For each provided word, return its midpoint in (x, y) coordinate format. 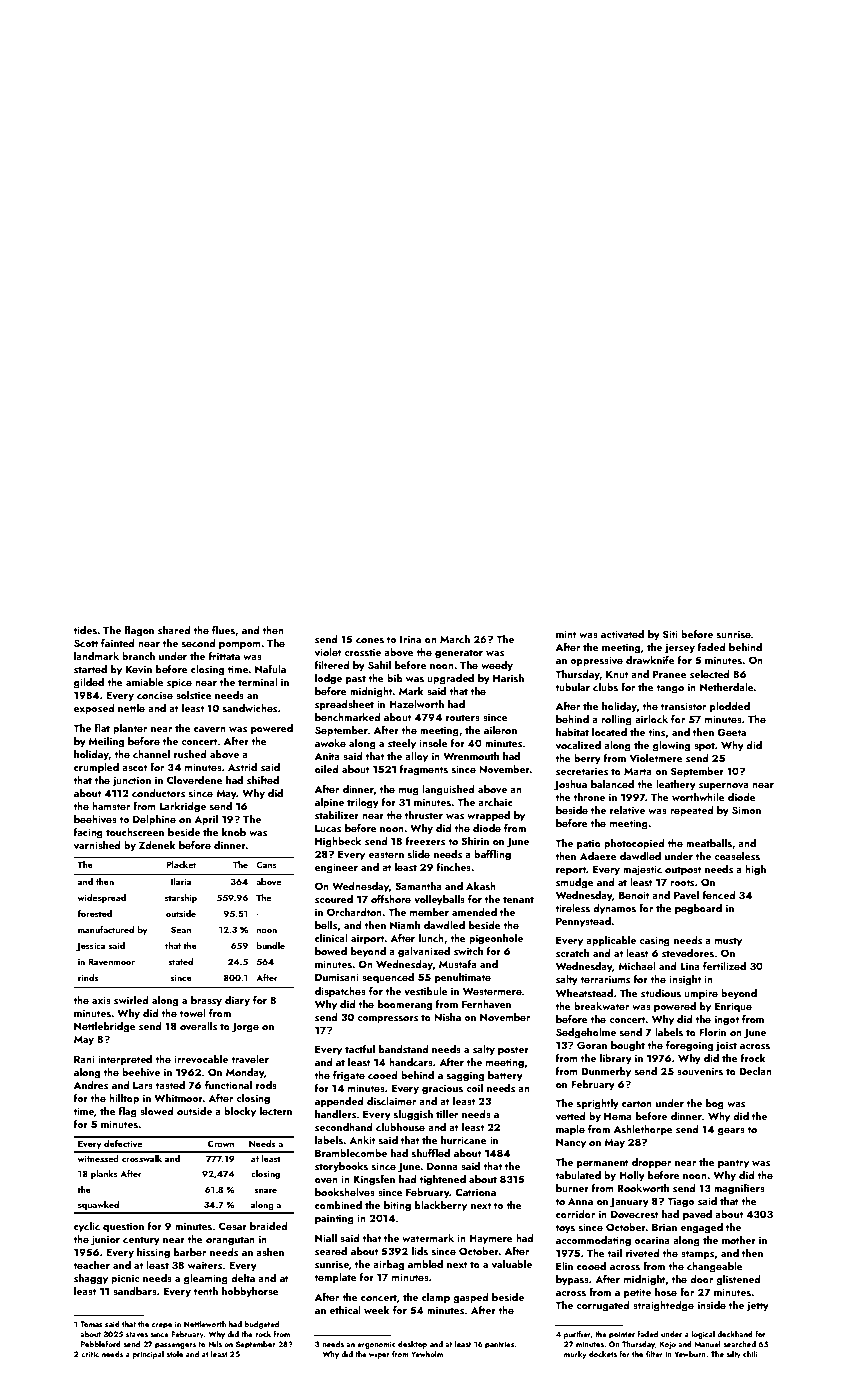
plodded (730, 707)
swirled (131, 1000)
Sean (181, 929)
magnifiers (739, 1189)
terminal (258, 682)
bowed (331, 951)
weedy (497, 666)
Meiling (106, 742)
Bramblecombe (351, 1153)
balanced (612, 784)
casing (654, 941)
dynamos (614, 909)
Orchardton (354, 912)
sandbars (135, 1291)
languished (448, 790)
